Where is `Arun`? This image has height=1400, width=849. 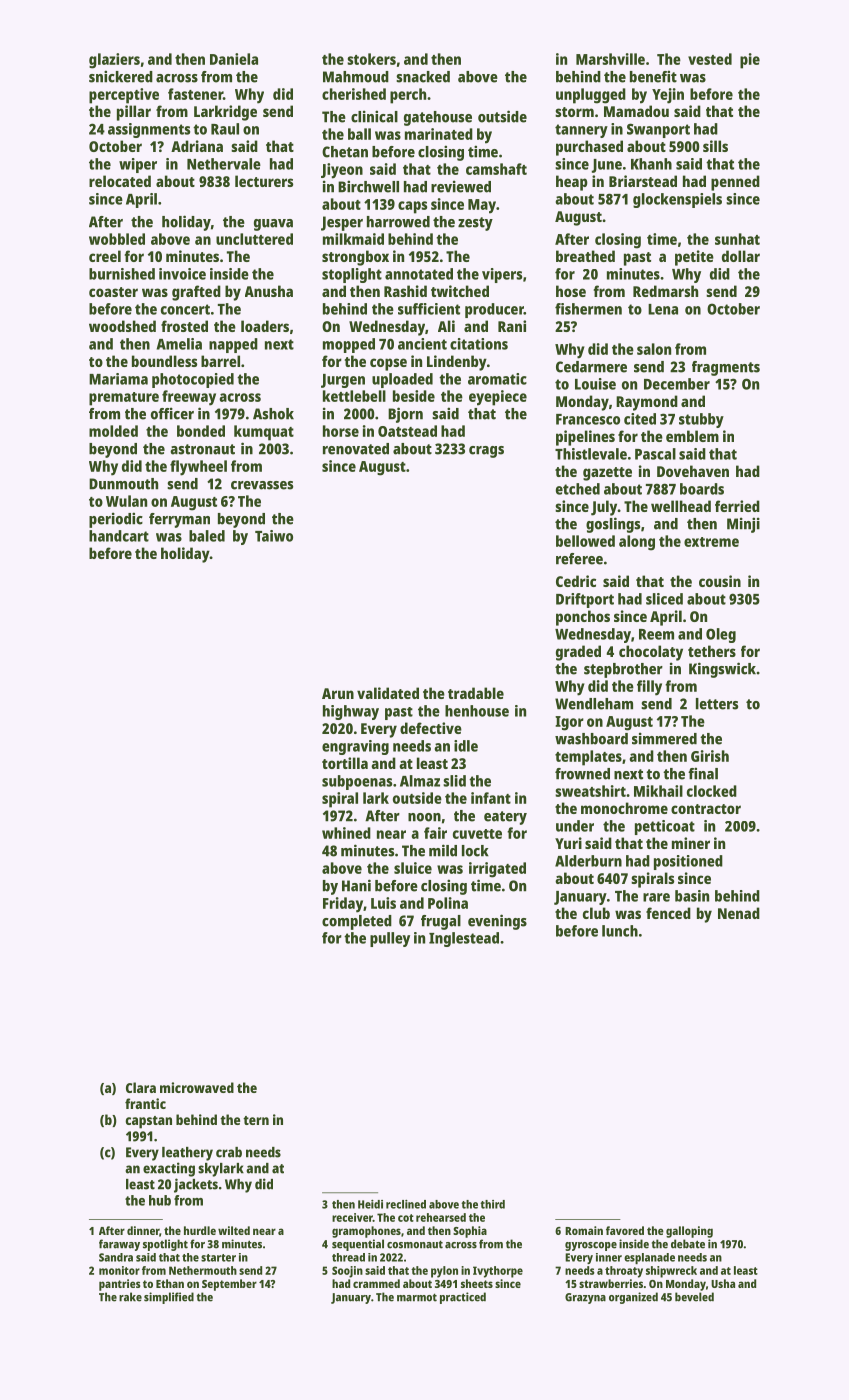 Arun is located at coordinates (338, 693).
